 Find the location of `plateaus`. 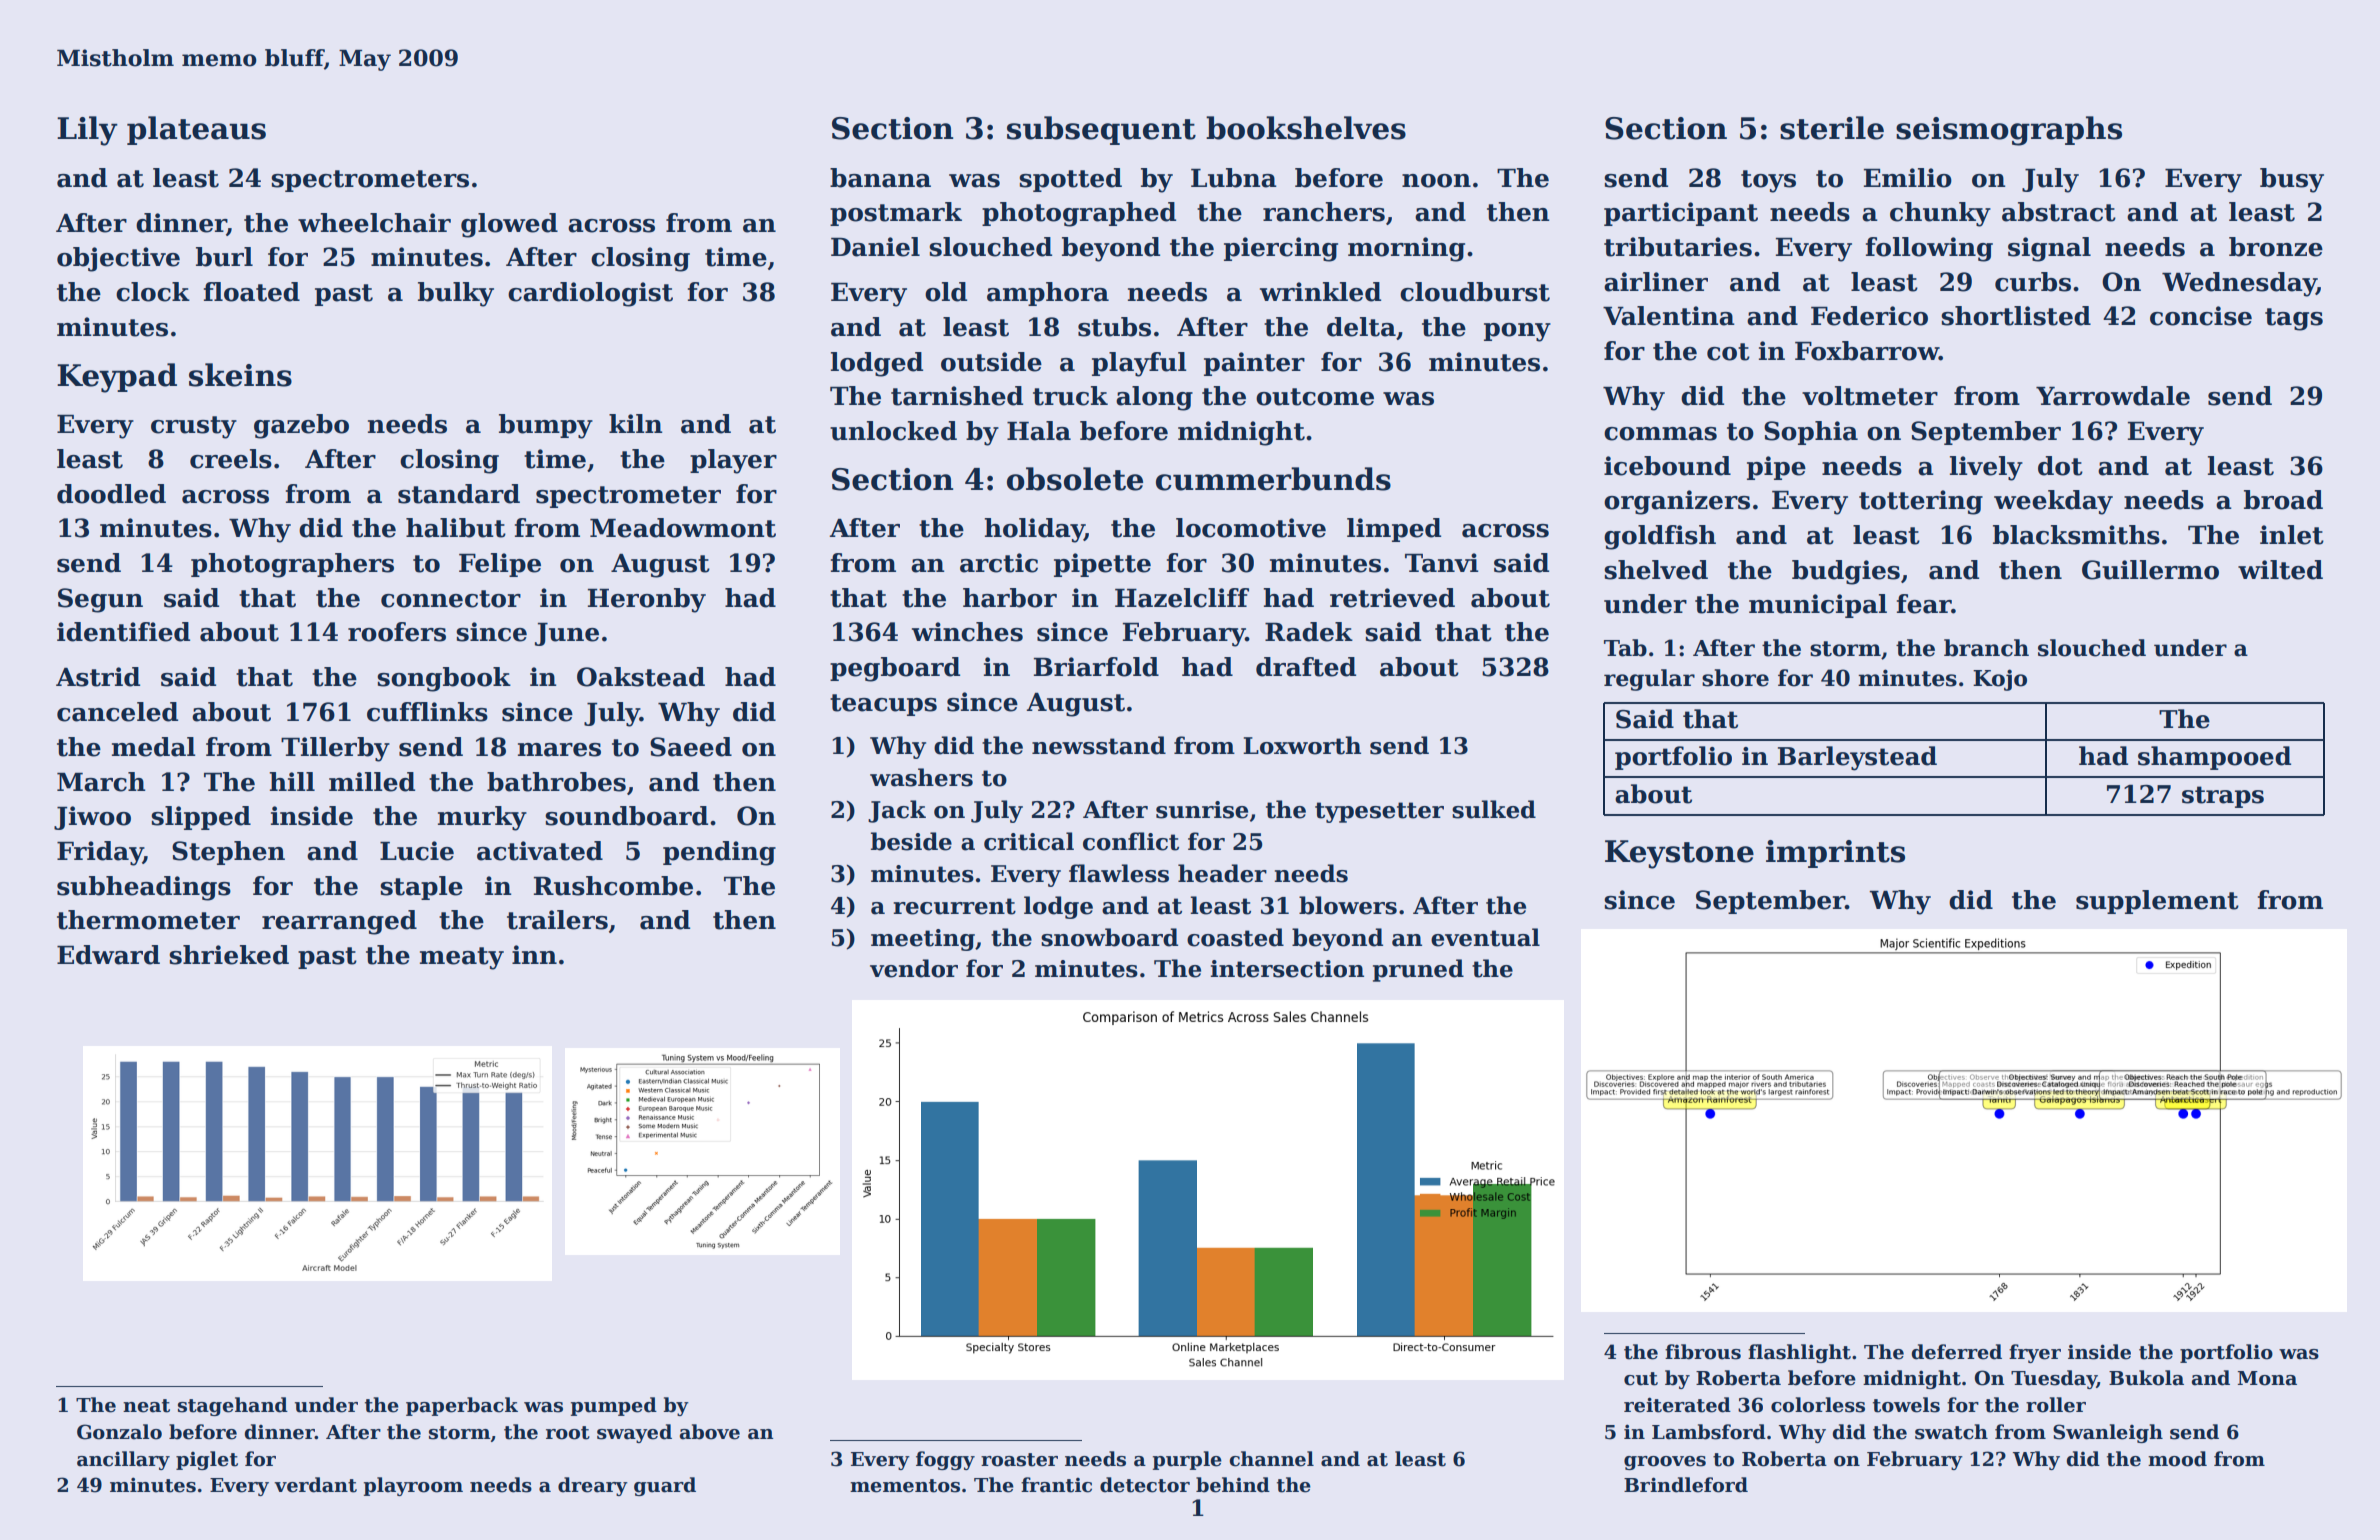

plateaus is located at coordinates (196, 130).
